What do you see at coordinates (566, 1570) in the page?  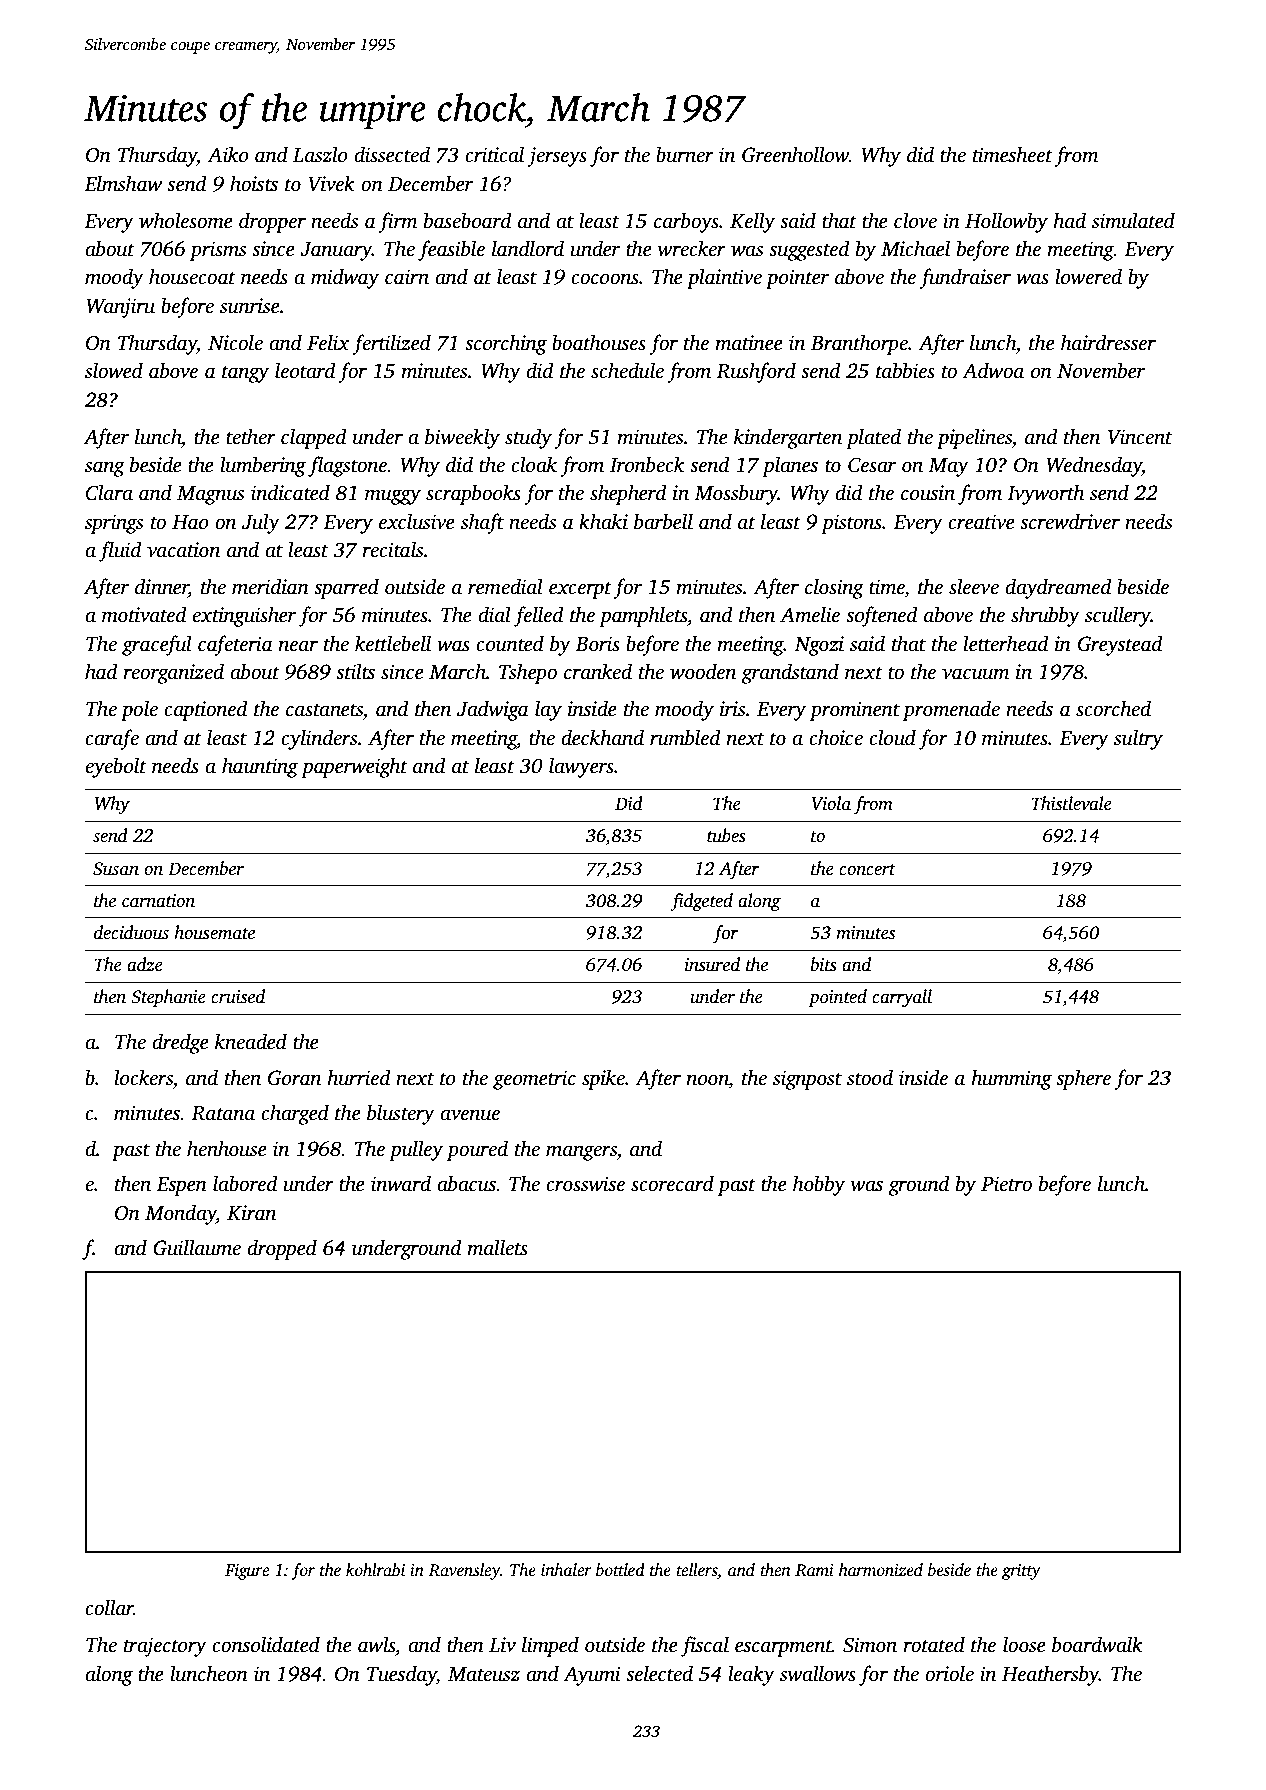 I see `inhaler` at bounding box center [566, 1570].
